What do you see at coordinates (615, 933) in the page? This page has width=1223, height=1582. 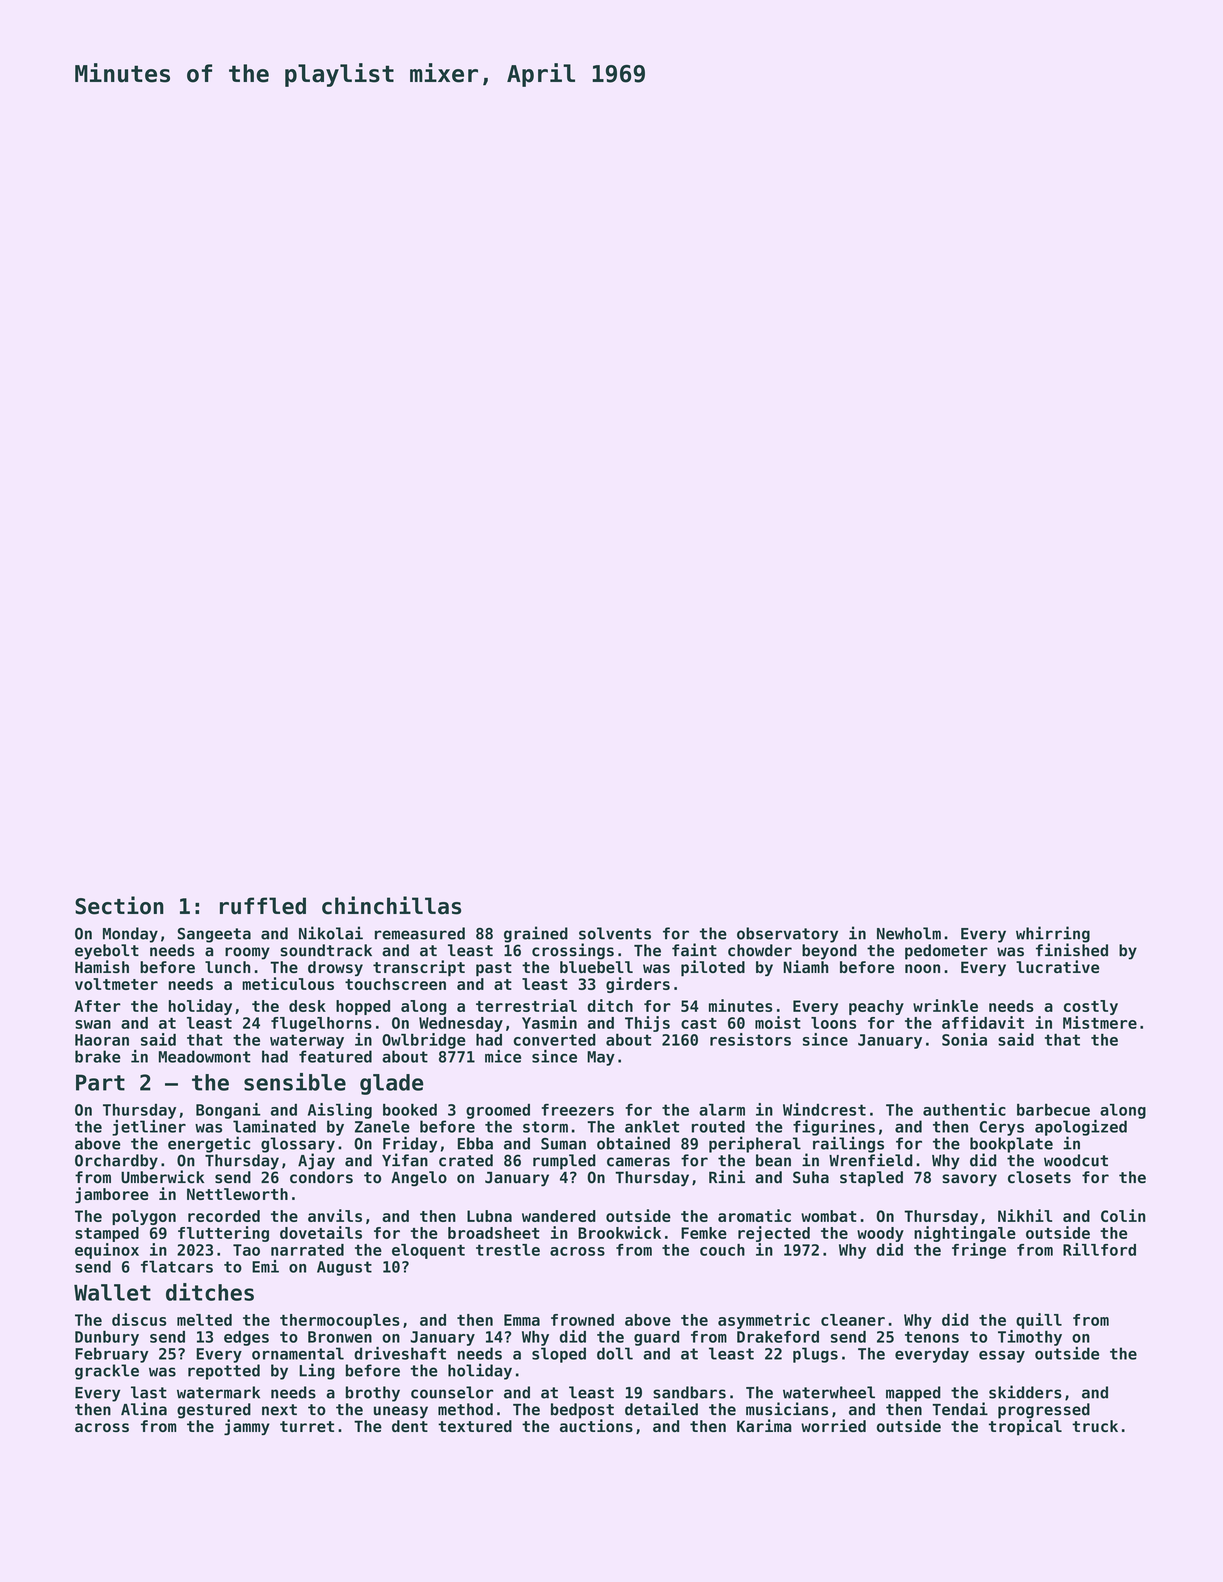 I see `solvents` at bounding box center [615, 933].
